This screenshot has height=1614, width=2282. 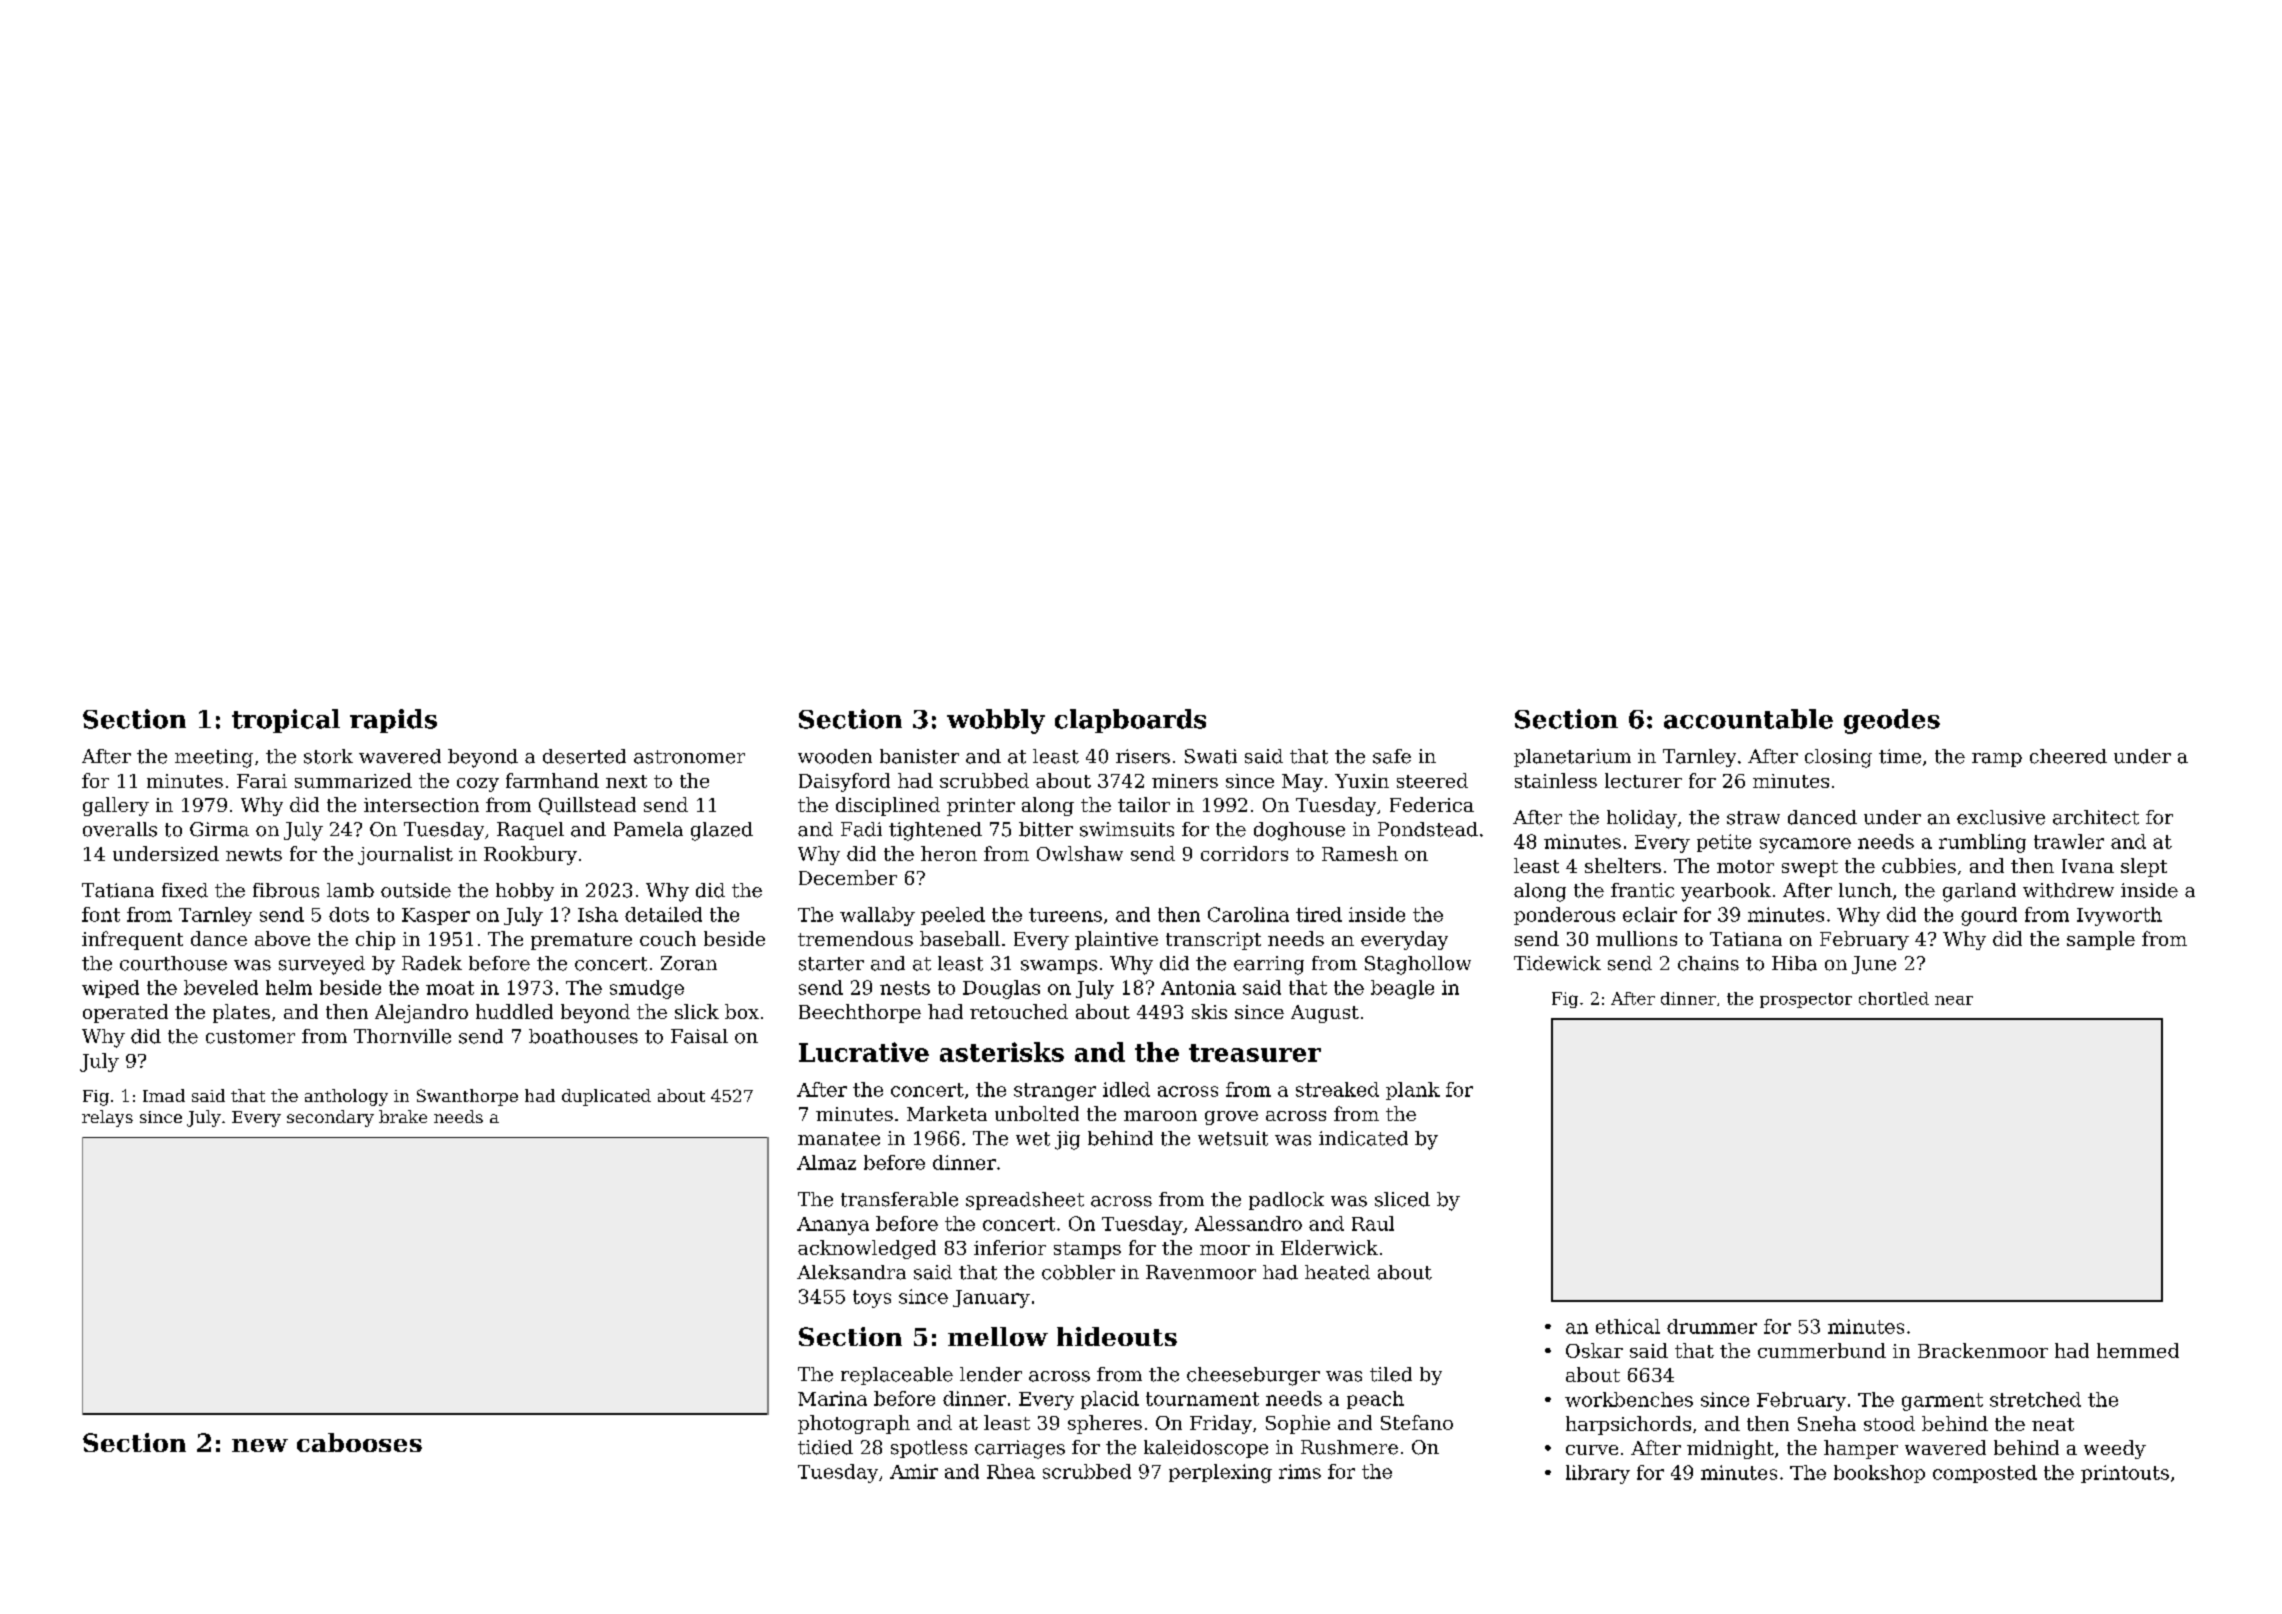 I want to click on June, so click(x=1874, y=965).
